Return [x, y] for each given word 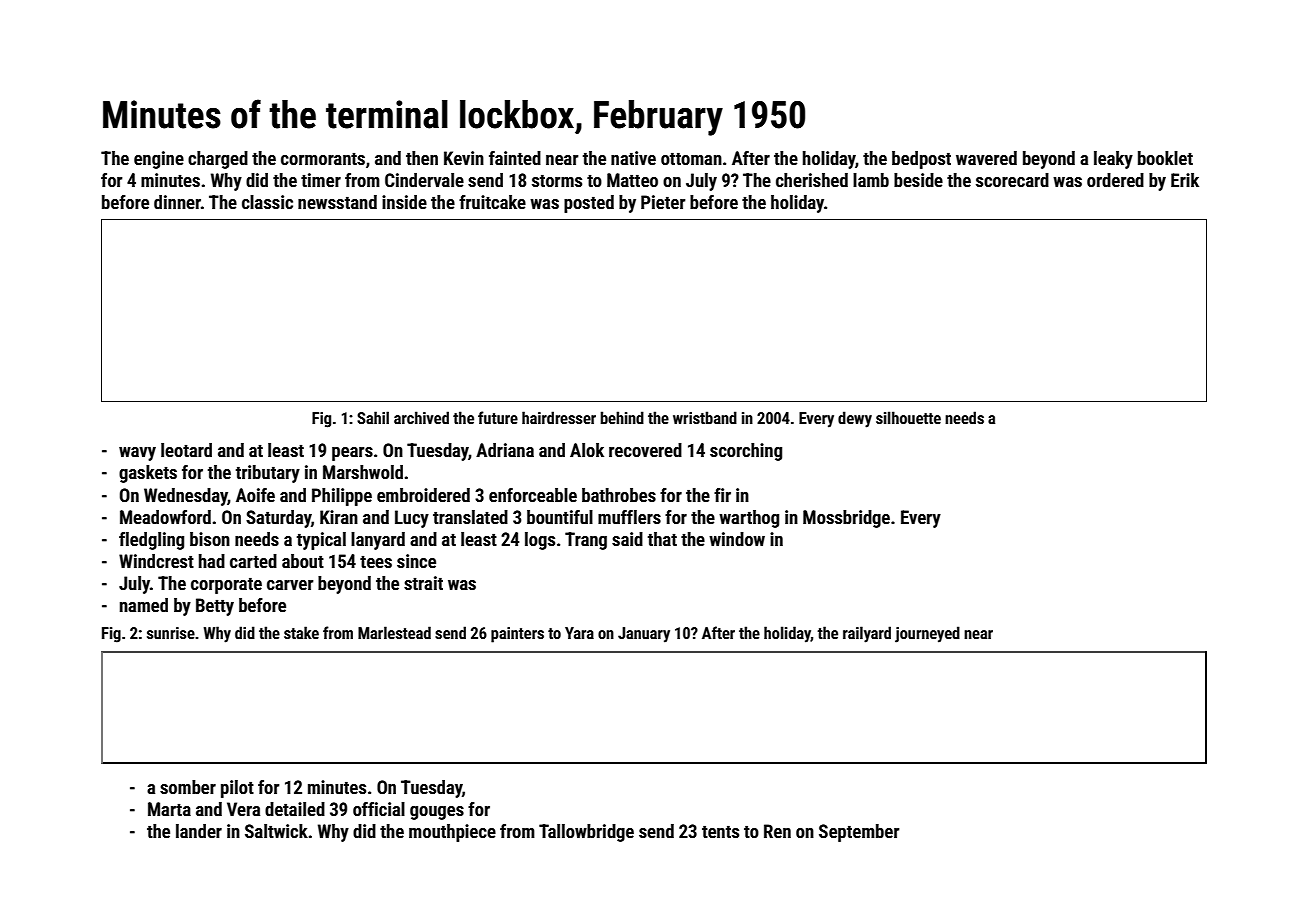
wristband [705, 417]
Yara [579, 633]
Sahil [373, 417]
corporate [226, 586]
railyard [867, 634]
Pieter [663, 202]
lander [199, 831]
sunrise [171, 633]
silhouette [908, 417]
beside [918, 180]
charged [218, 160]
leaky [1113, 160]
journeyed [927, 634]
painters [517, 635]
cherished [812, 180]
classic [267, 202]
